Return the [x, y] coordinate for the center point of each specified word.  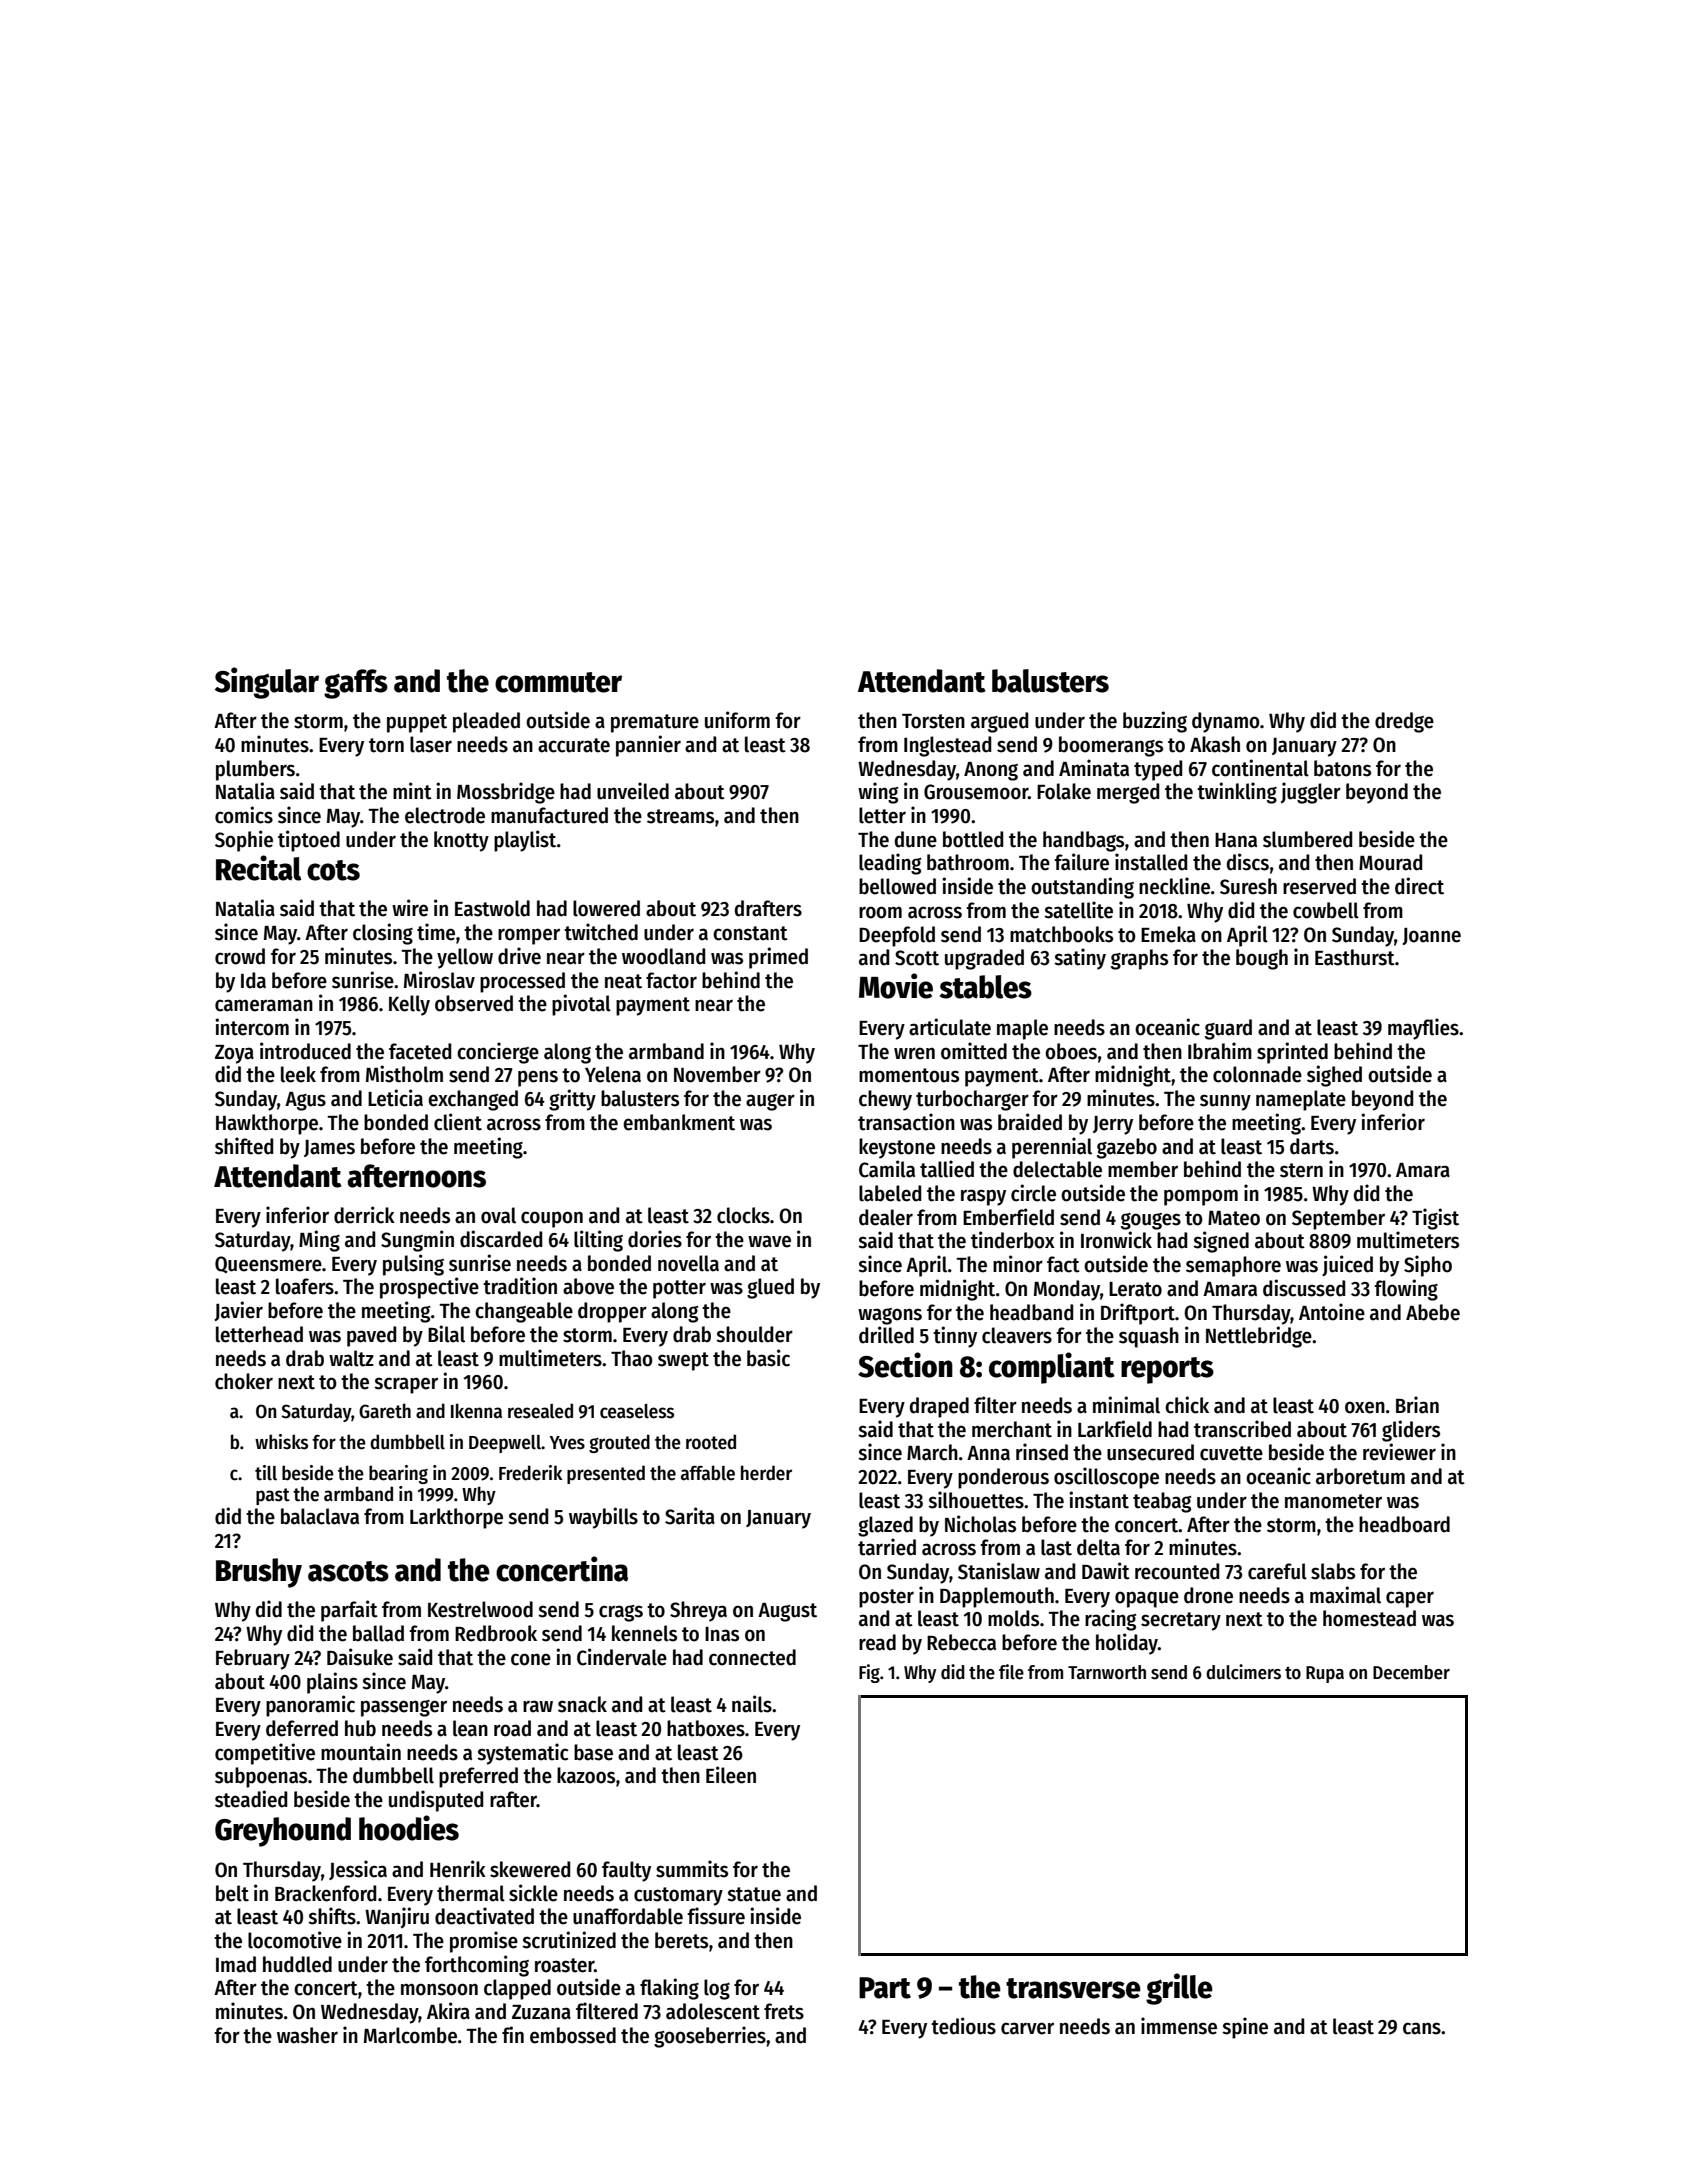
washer [307, 2035]
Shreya [698, 1611]
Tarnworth [1107, 1672]
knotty [461, 841]
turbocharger [972, 1100]
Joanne [1431, 936]
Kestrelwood [480, 1609]
